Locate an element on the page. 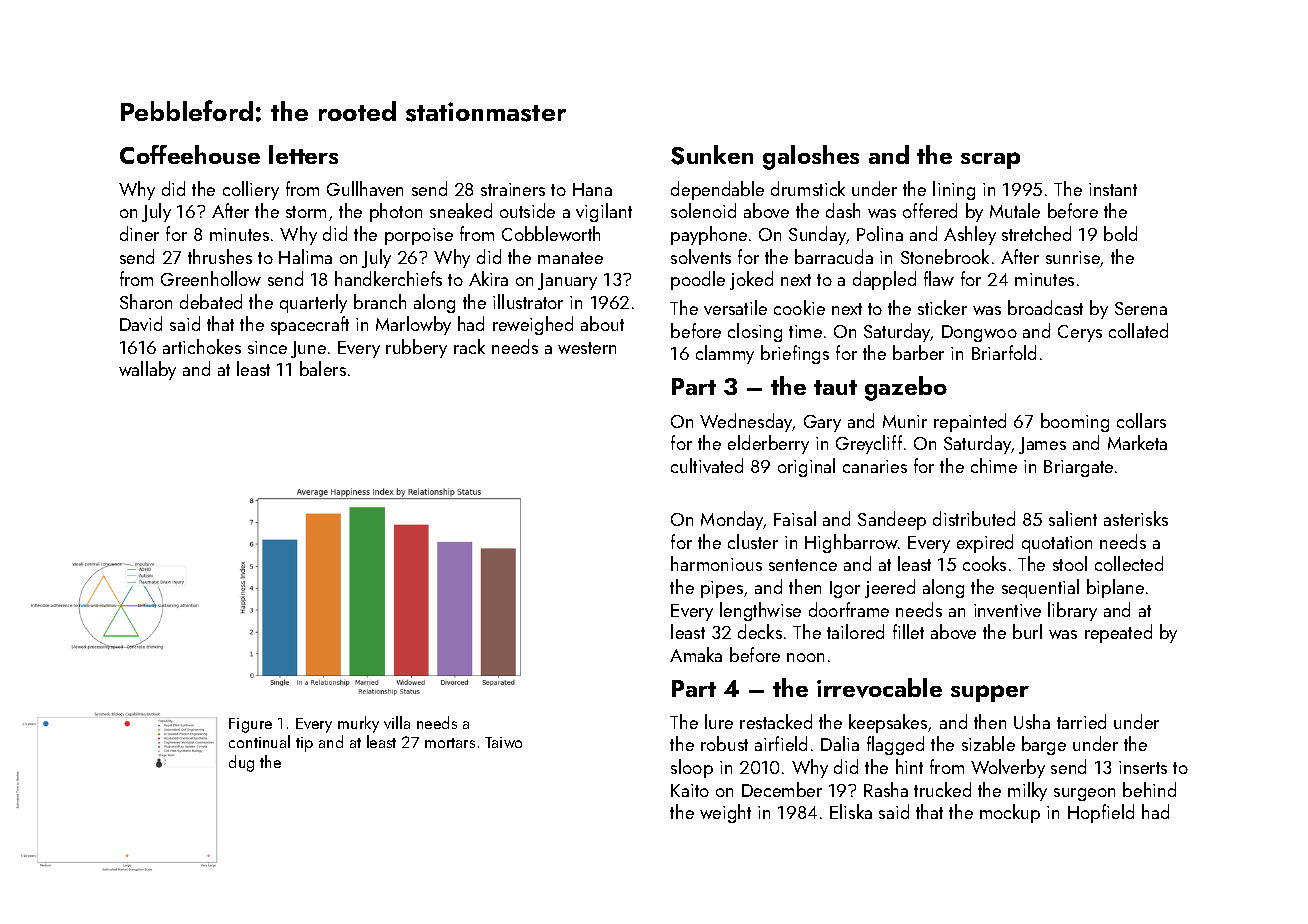 This page has width=1308, height=924. Briarfold is located at coordinates (1004, 352).
